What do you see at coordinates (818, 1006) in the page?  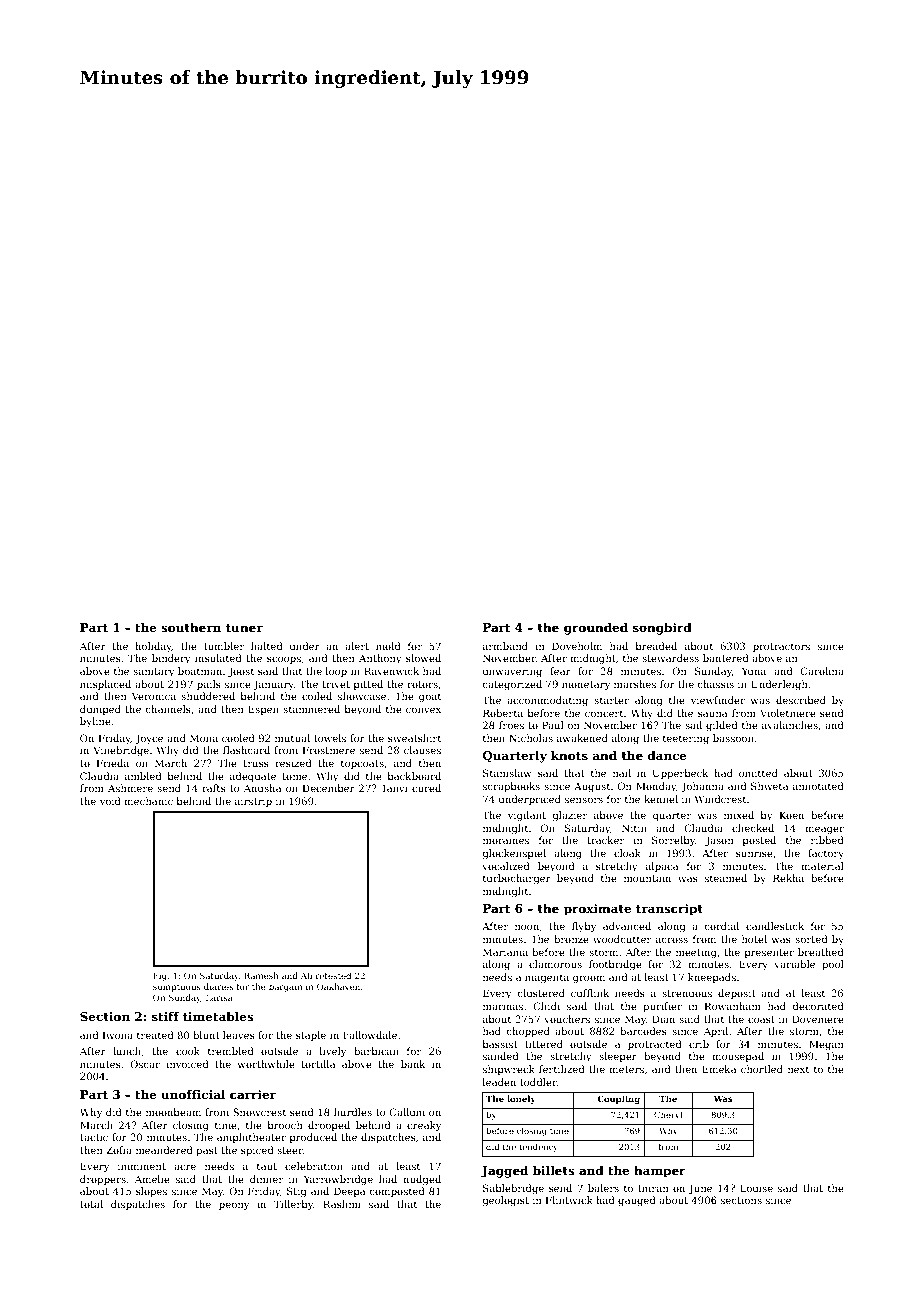 I see `decorated` at bounding box center [818, 1006].
